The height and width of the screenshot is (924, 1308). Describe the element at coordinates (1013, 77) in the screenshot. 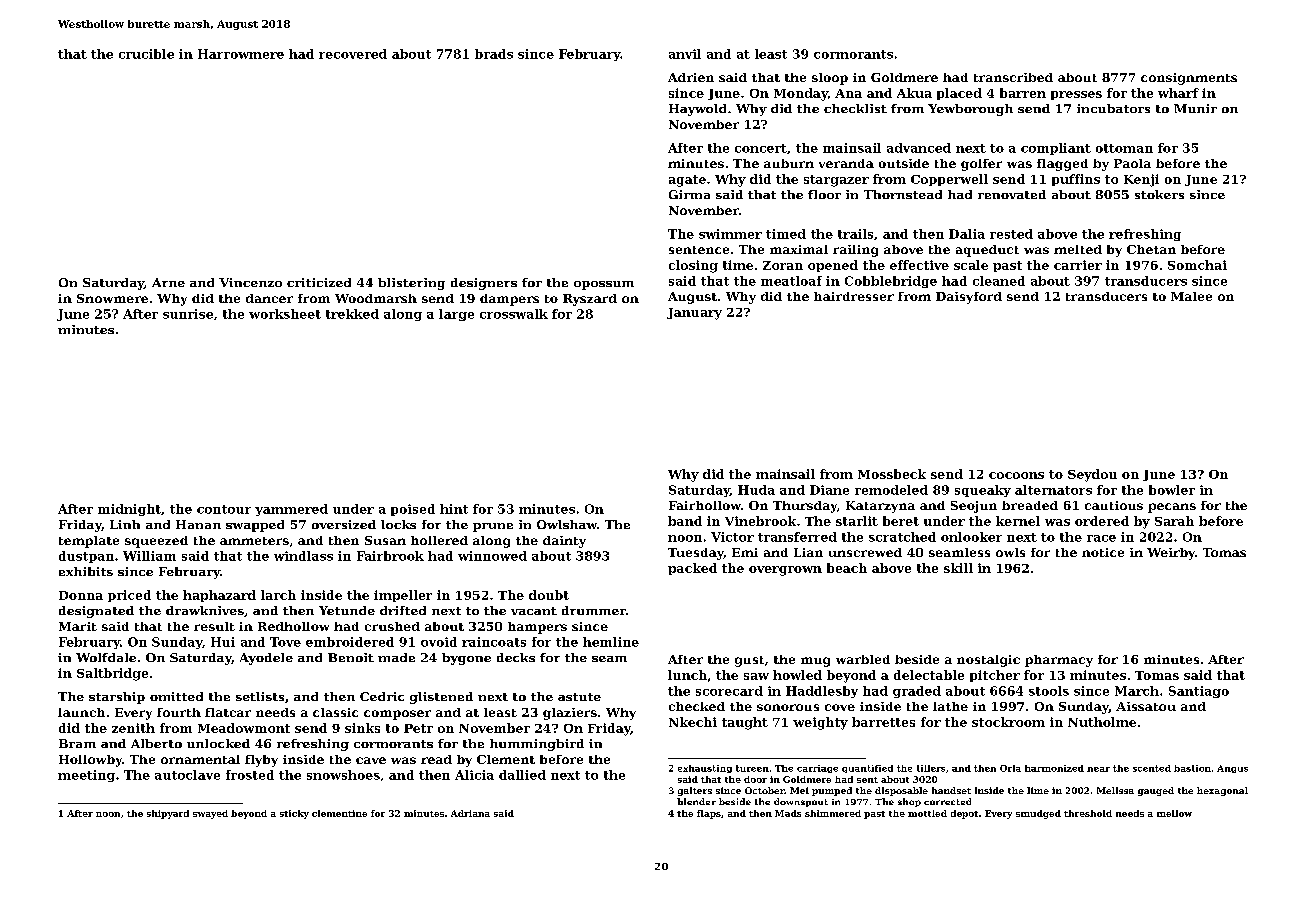

I see `transcribed` at that location.
